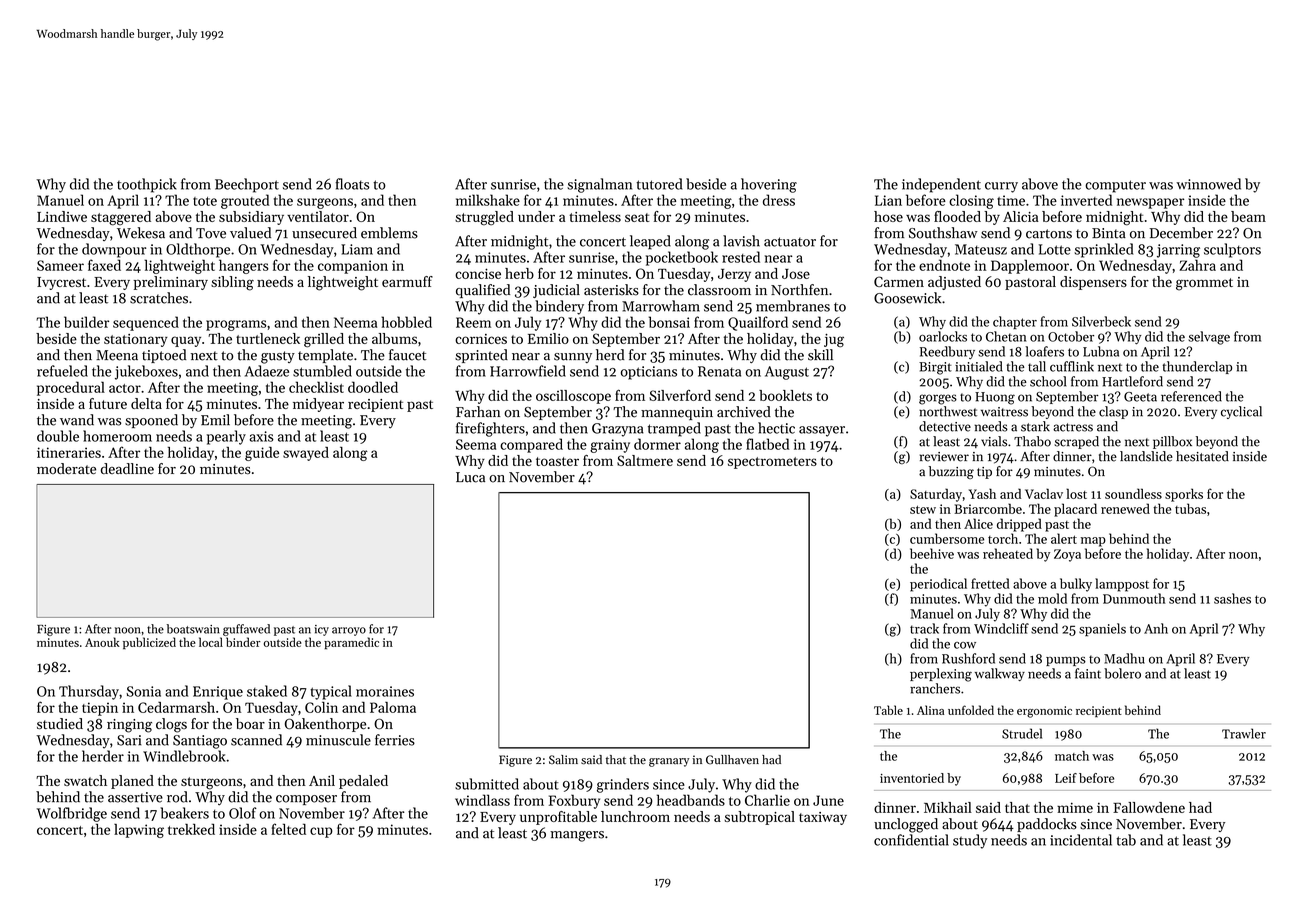  Describe the element at coordinates (911, 840) in the image. I see `confidential` at that location.
